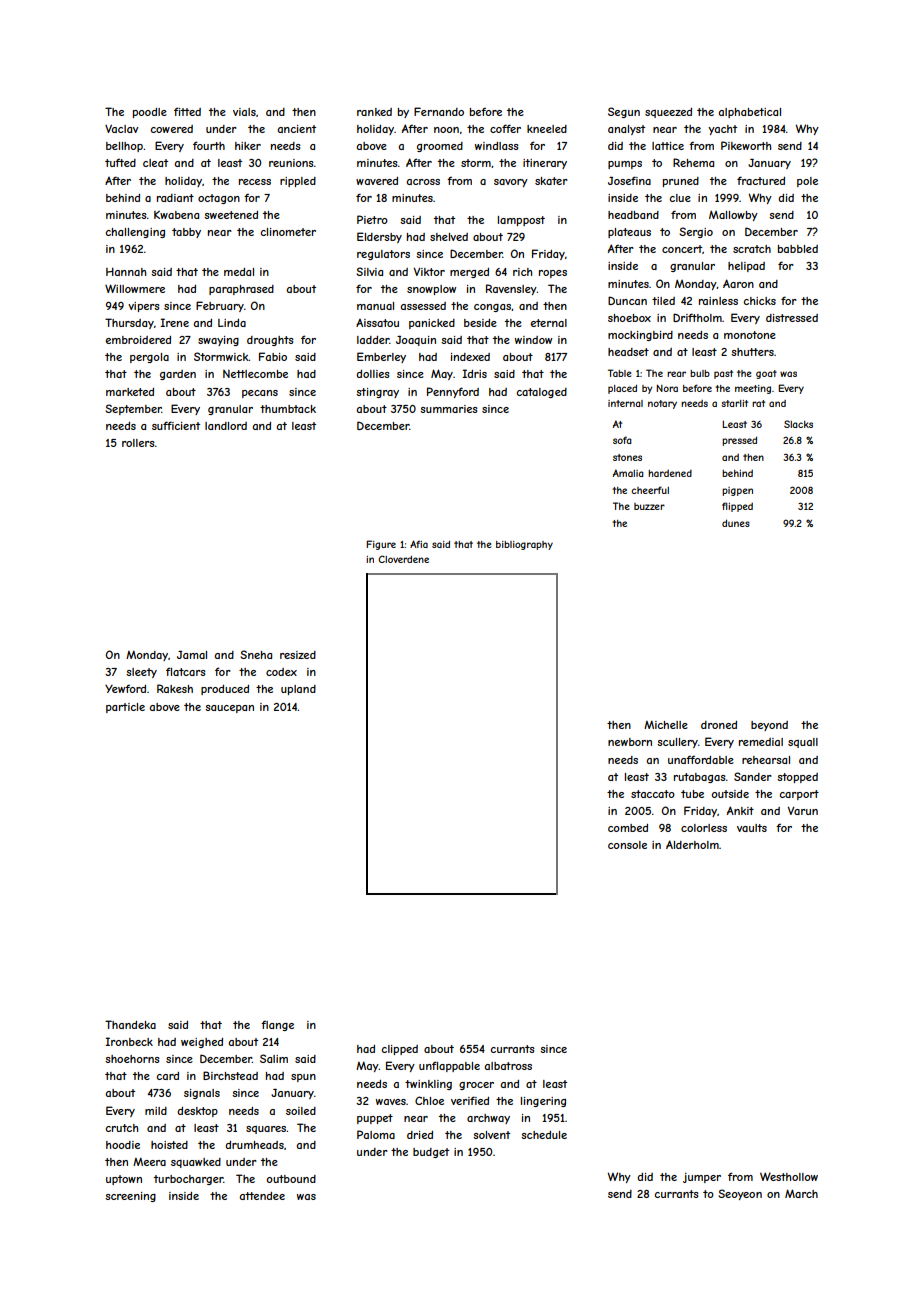 The height and width of the screenshot is (1308, 924). What do you see at coordinates (702, 1178) in the screenshot?
I see `jumper` at bounding box center [702, 1178].
